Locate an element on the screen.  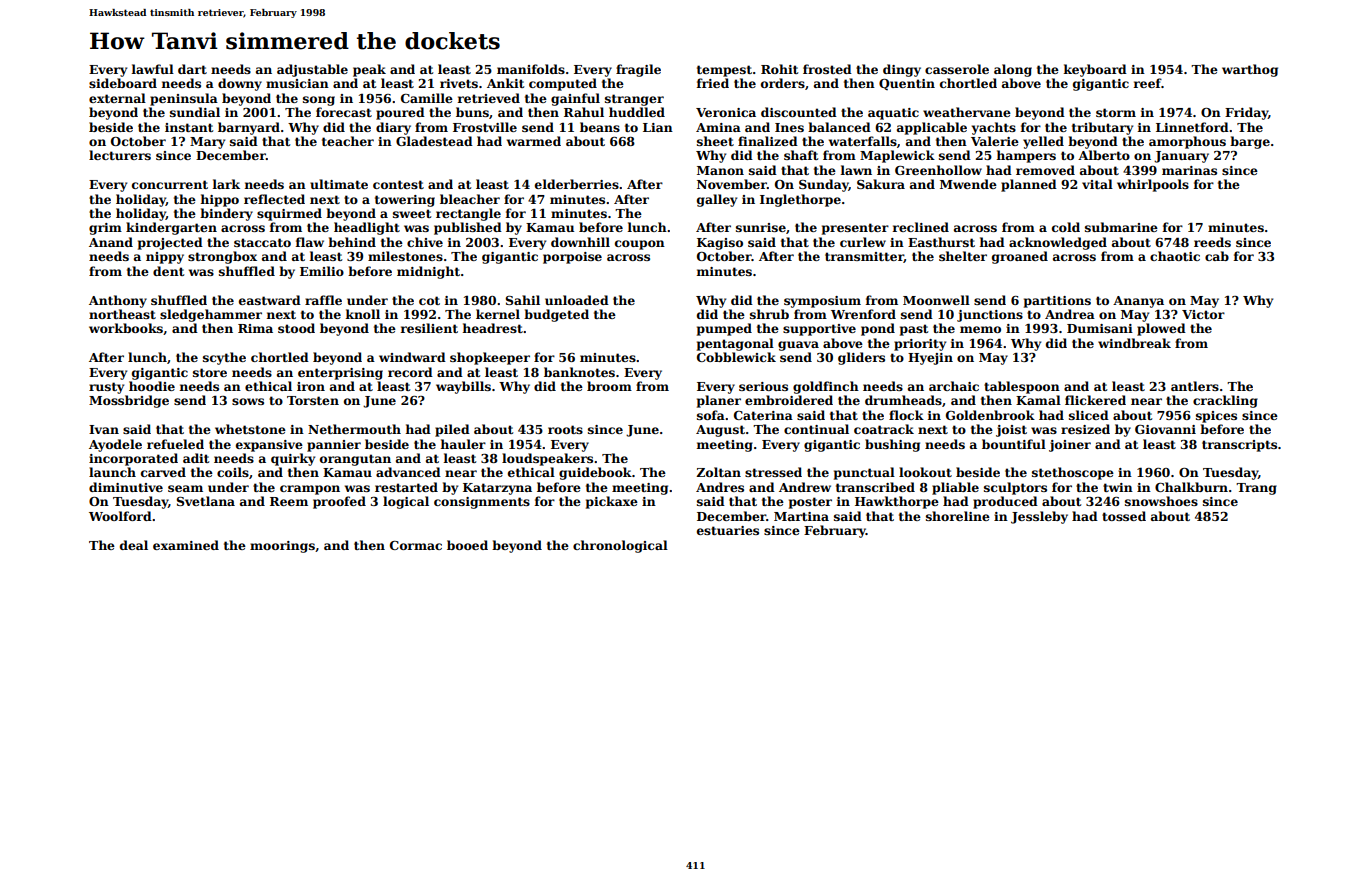
booed is located at coordinates (467, 545).
